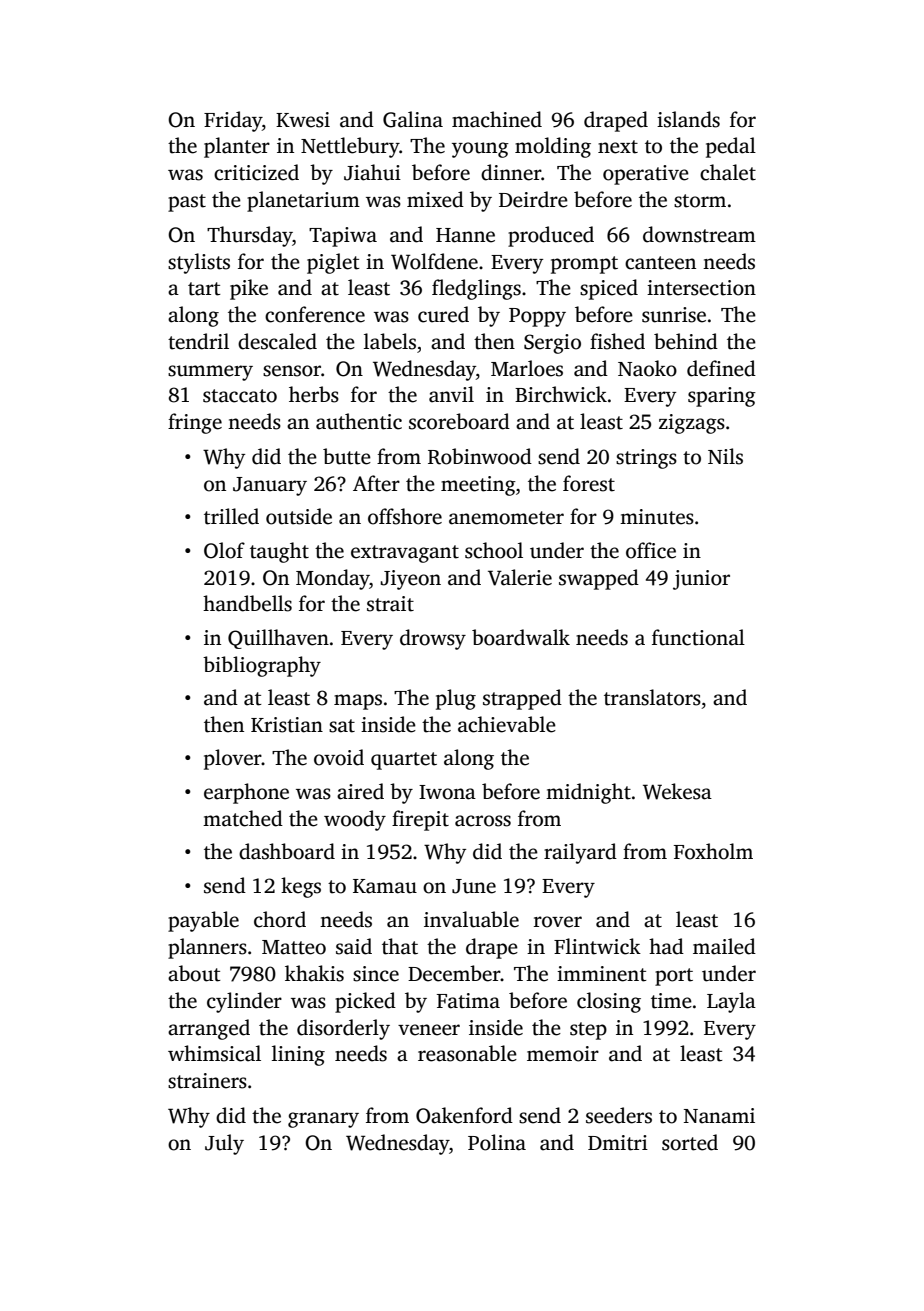  Describe the element at coordinates (467, 1053) in the screenshot. I see `reasonable` at that location.
